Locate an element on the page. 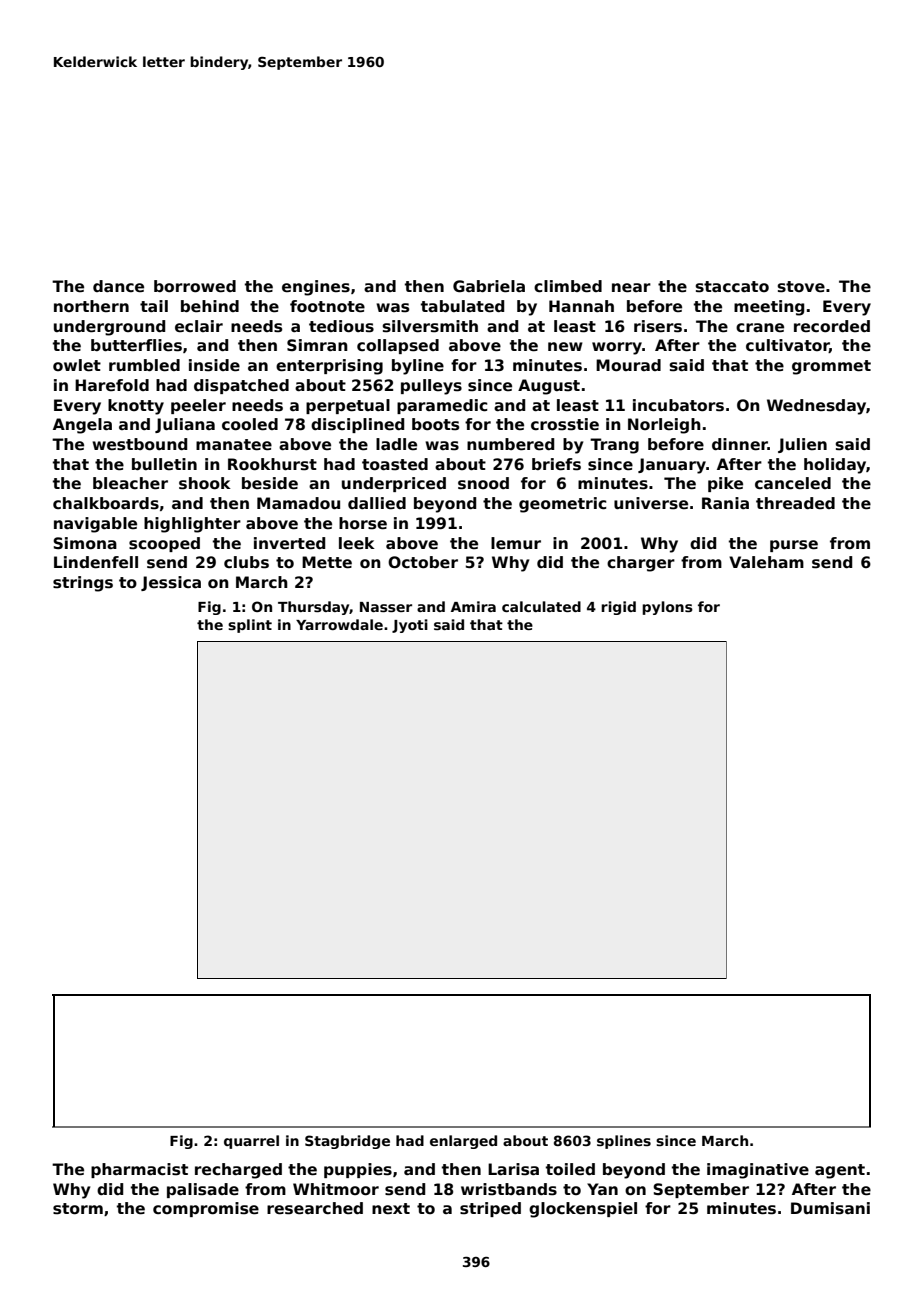  recharged is located at coordinates (238, 1171).
